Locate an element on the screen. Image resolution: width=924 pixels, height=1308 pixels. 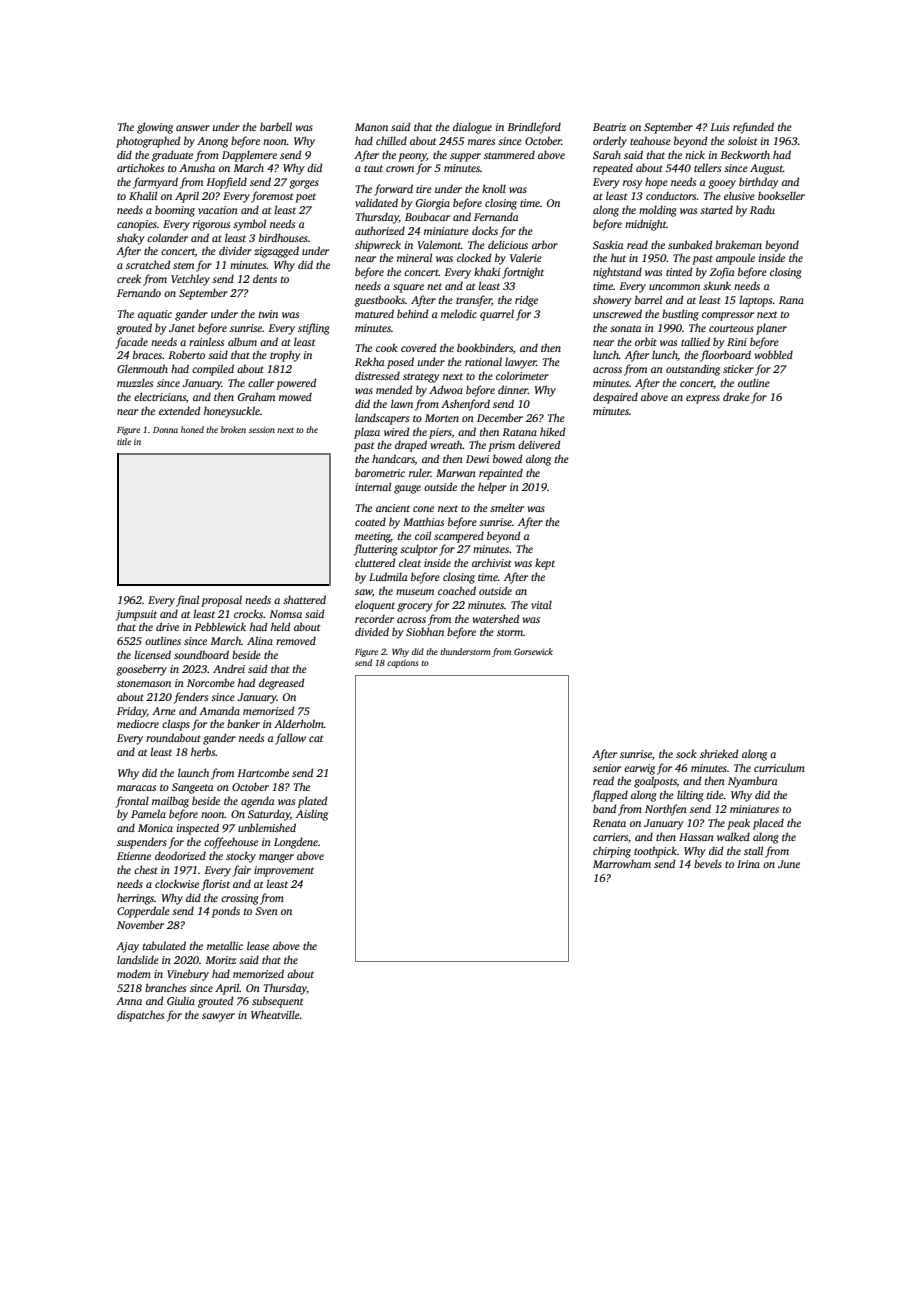
glowing is located at coordinates (155, 128).
